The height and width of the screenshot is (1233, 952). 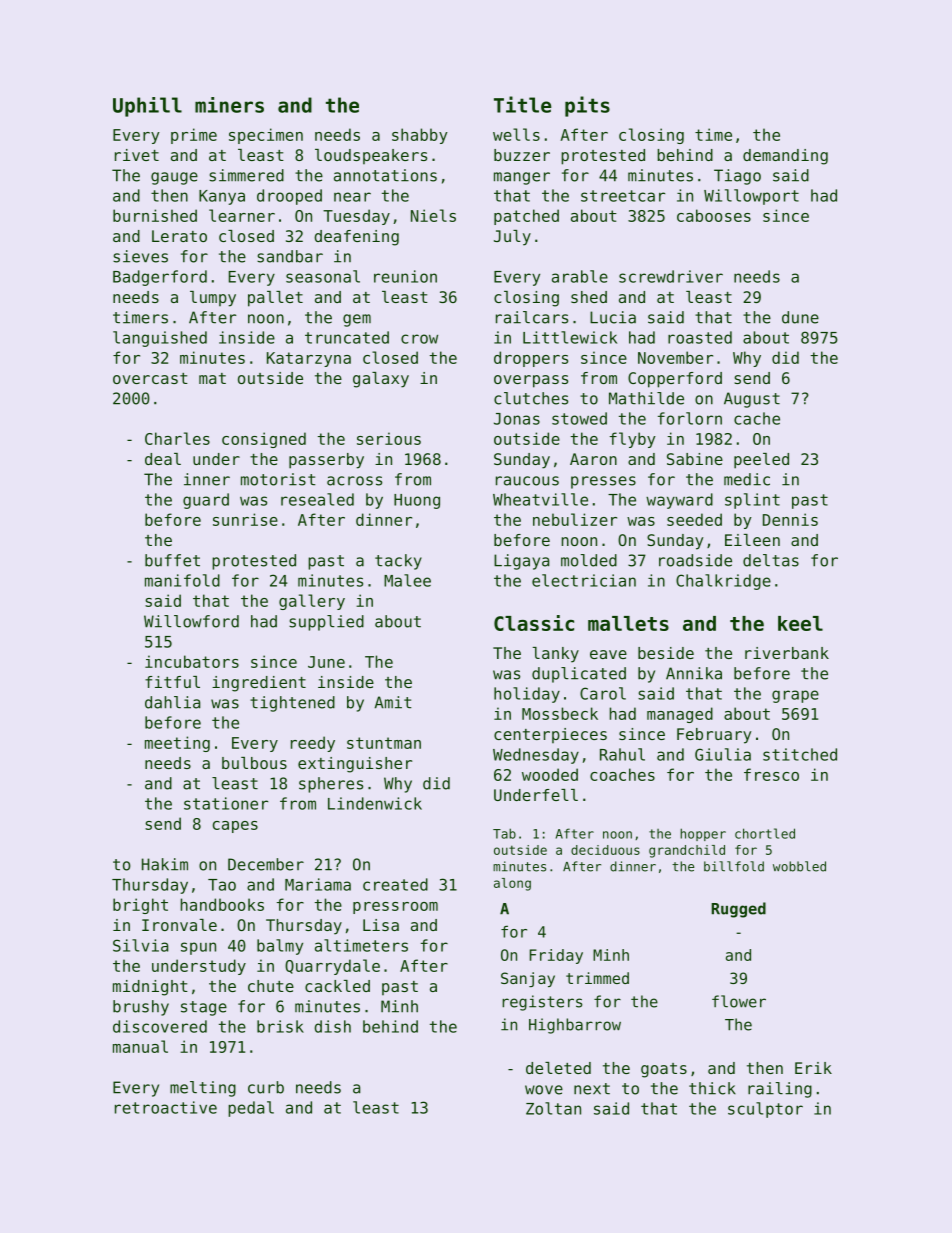 What do you see at coordinates (137, 155) in the screenshot?
I see `rivet` at bounding box center [137, 155].
